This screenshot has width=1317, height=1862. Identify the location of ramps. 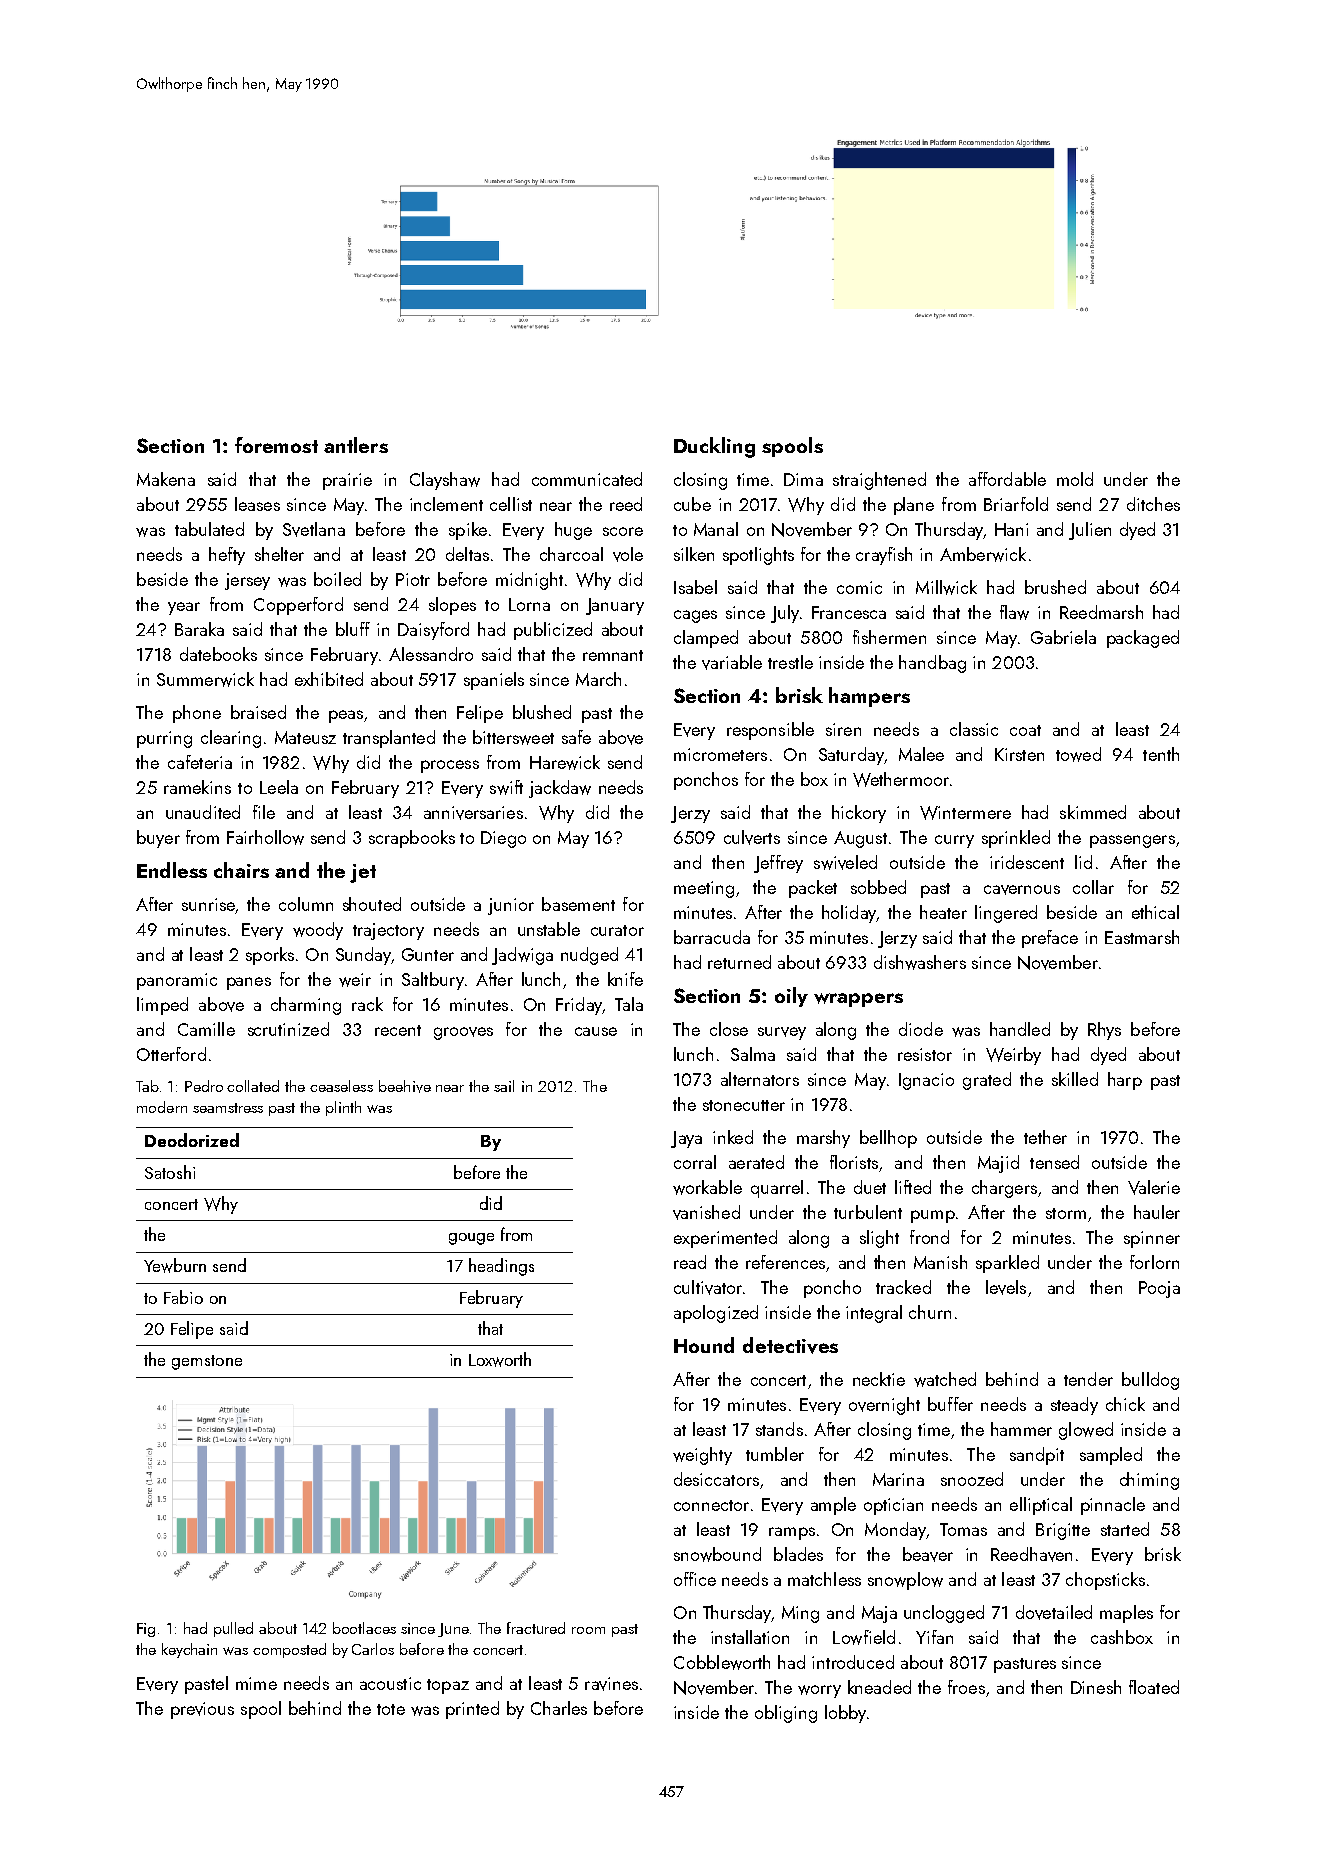
(792, 1533).
